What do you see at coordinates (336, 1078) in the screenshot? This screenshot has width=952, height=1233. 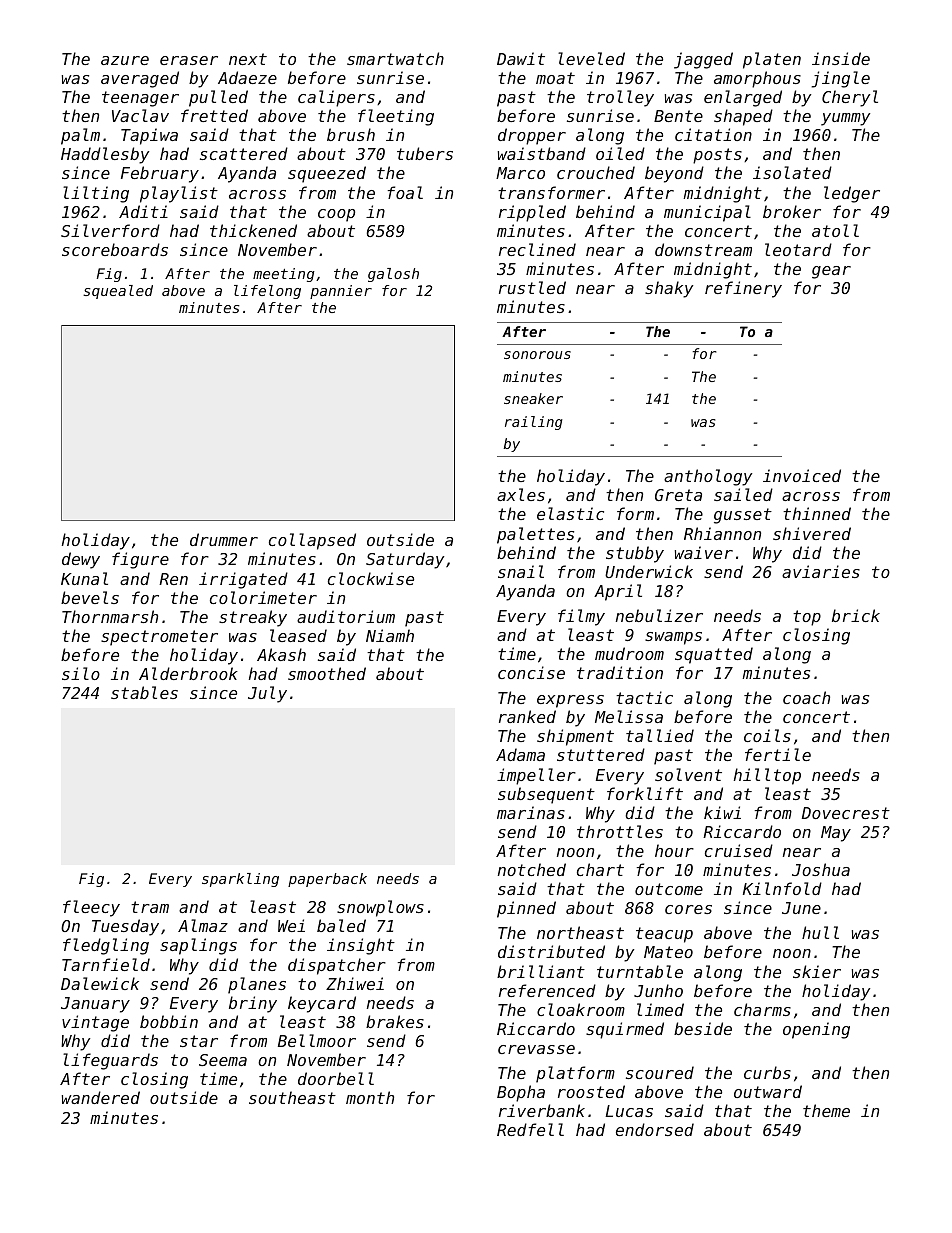 I see `doorbell` at bounding box center [336, 1078].
